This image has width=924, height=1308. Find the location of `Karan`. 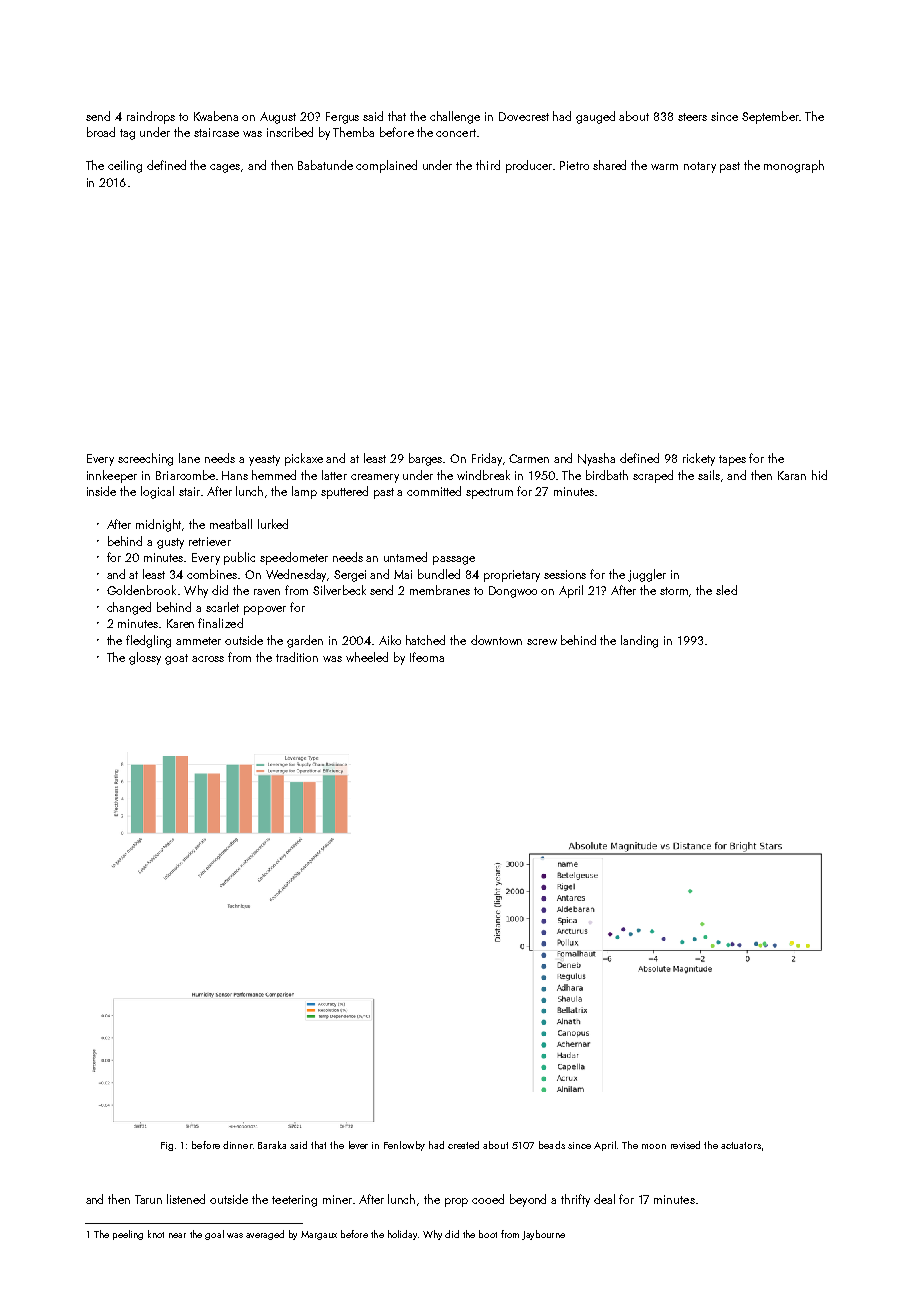

Karan is located at coordinates (792, 475).
